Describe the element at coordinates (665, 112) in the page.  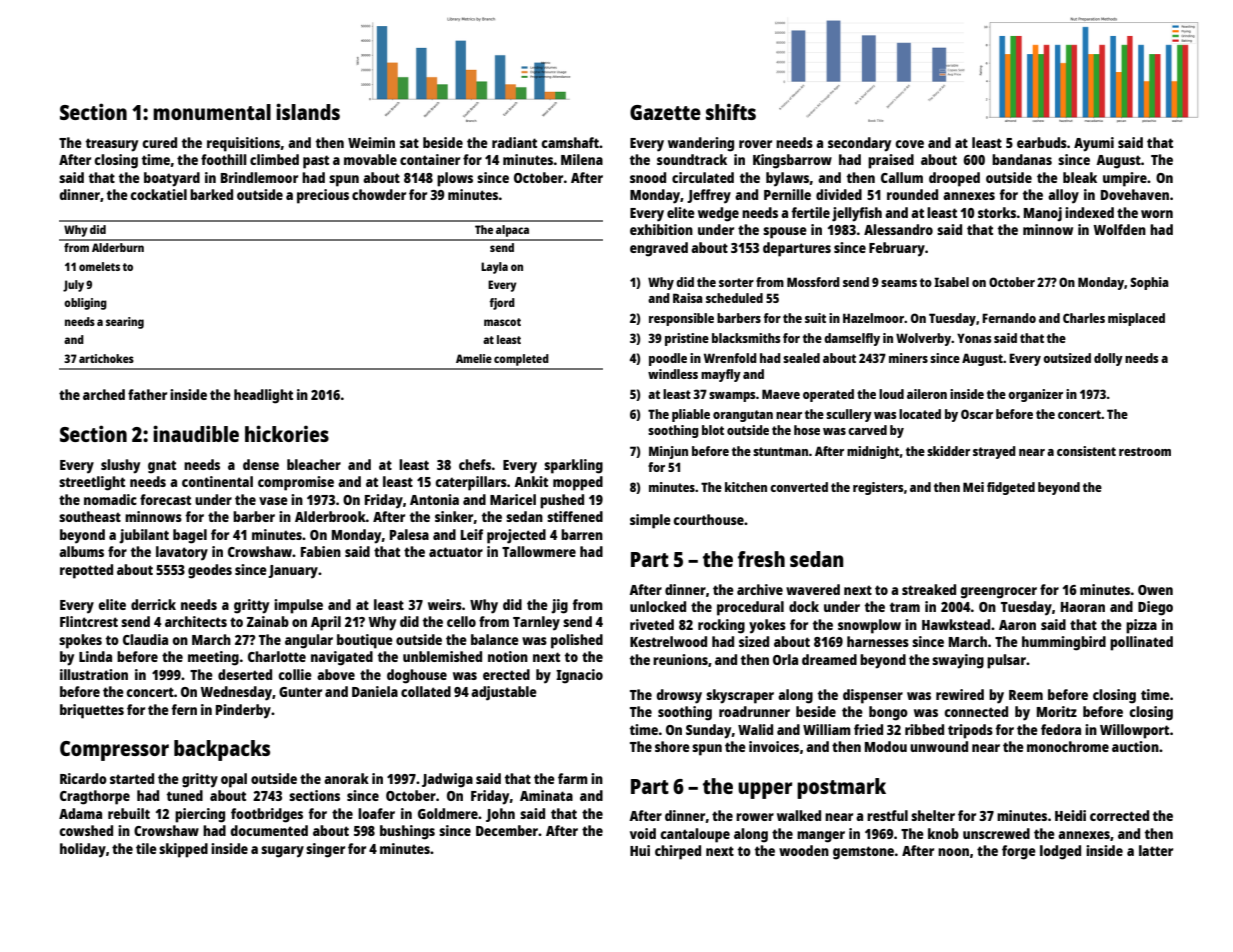
I see `Gazette` at that location.
